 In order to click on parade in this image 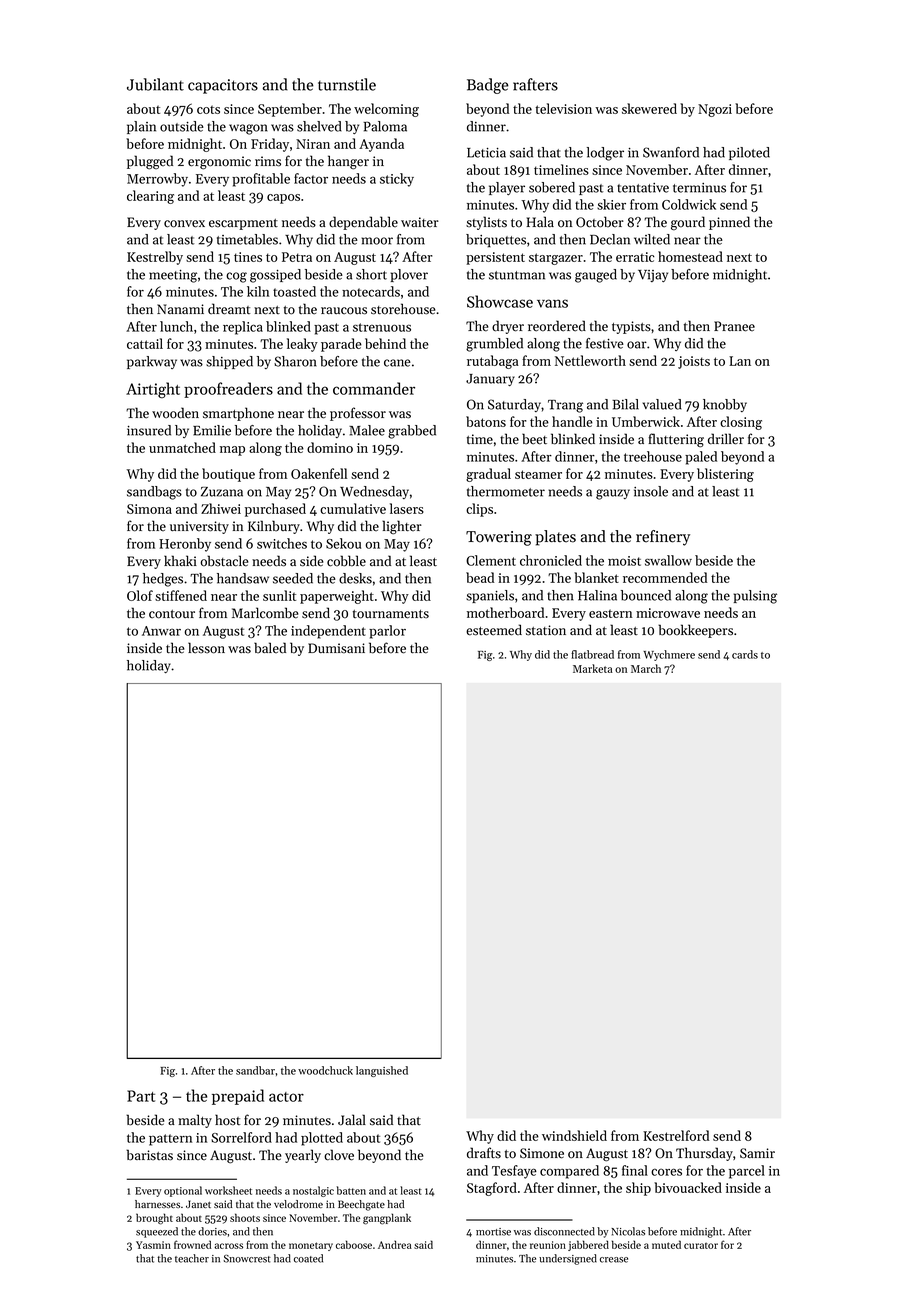, I will do `click(341, 345)`.
